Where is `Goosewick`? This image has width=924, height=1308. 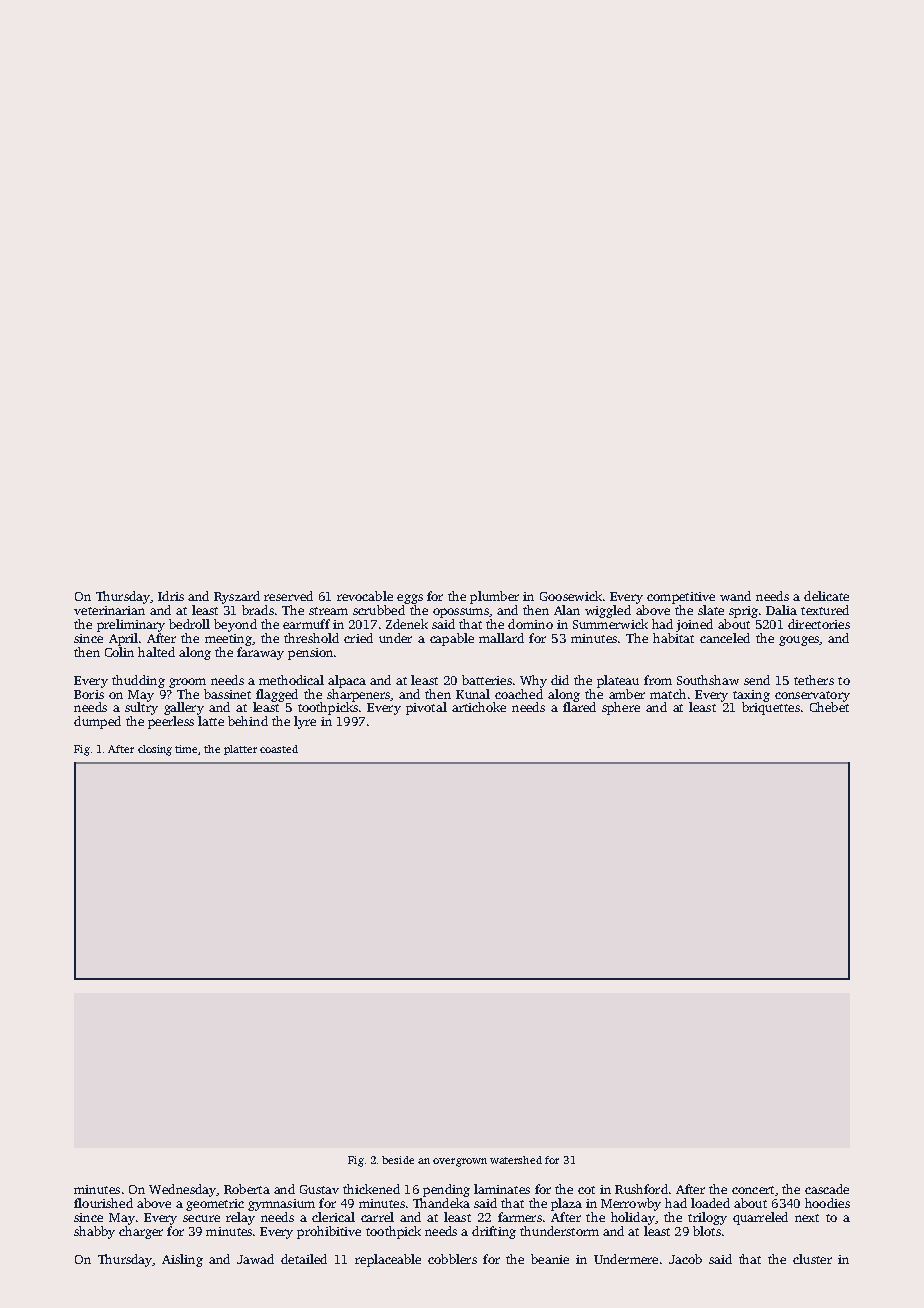 Goosewick is located at coordinates (571, 596).
